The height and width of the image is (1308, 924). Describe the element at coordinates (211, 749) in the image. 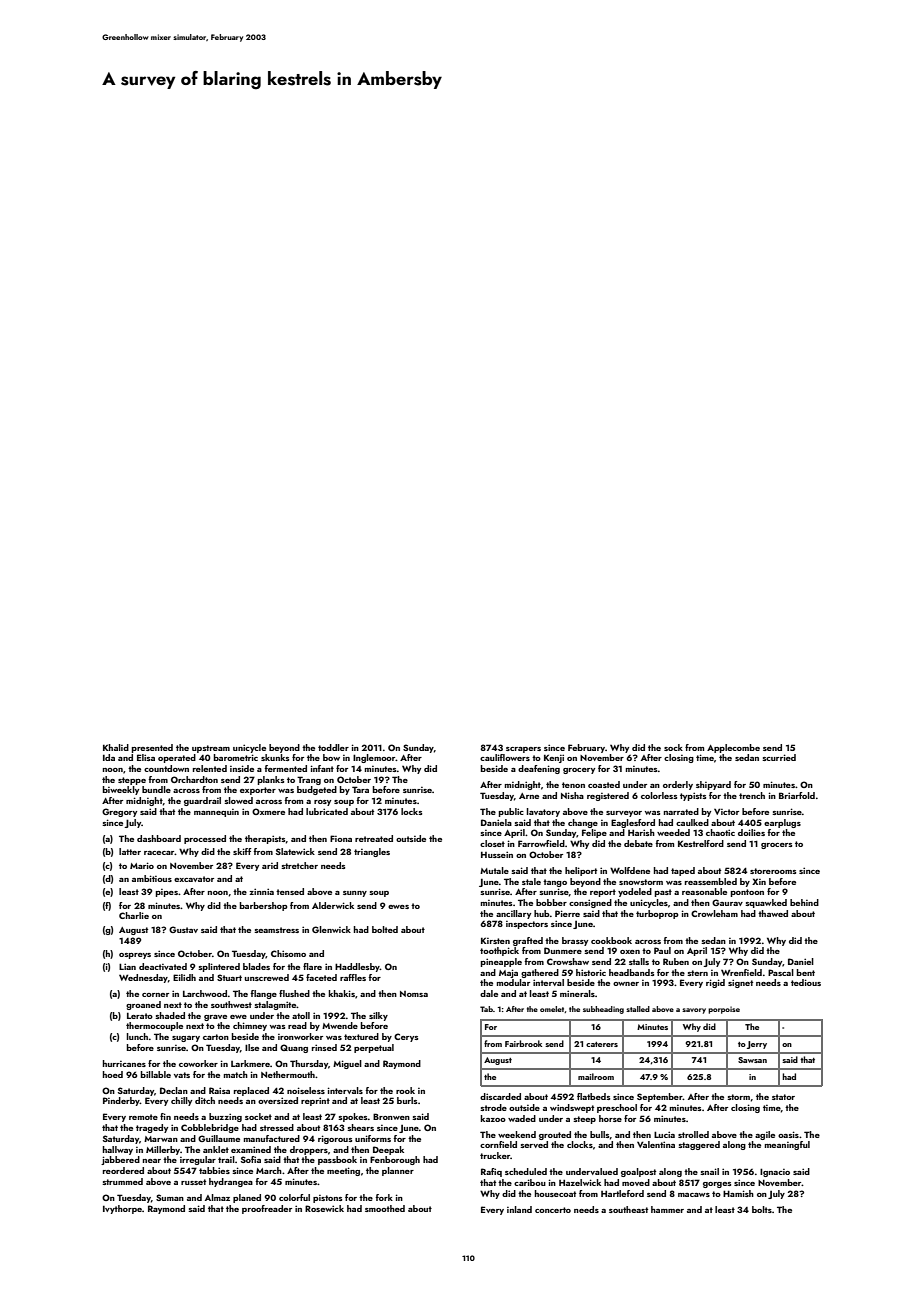

I see `upstream` at that location.
